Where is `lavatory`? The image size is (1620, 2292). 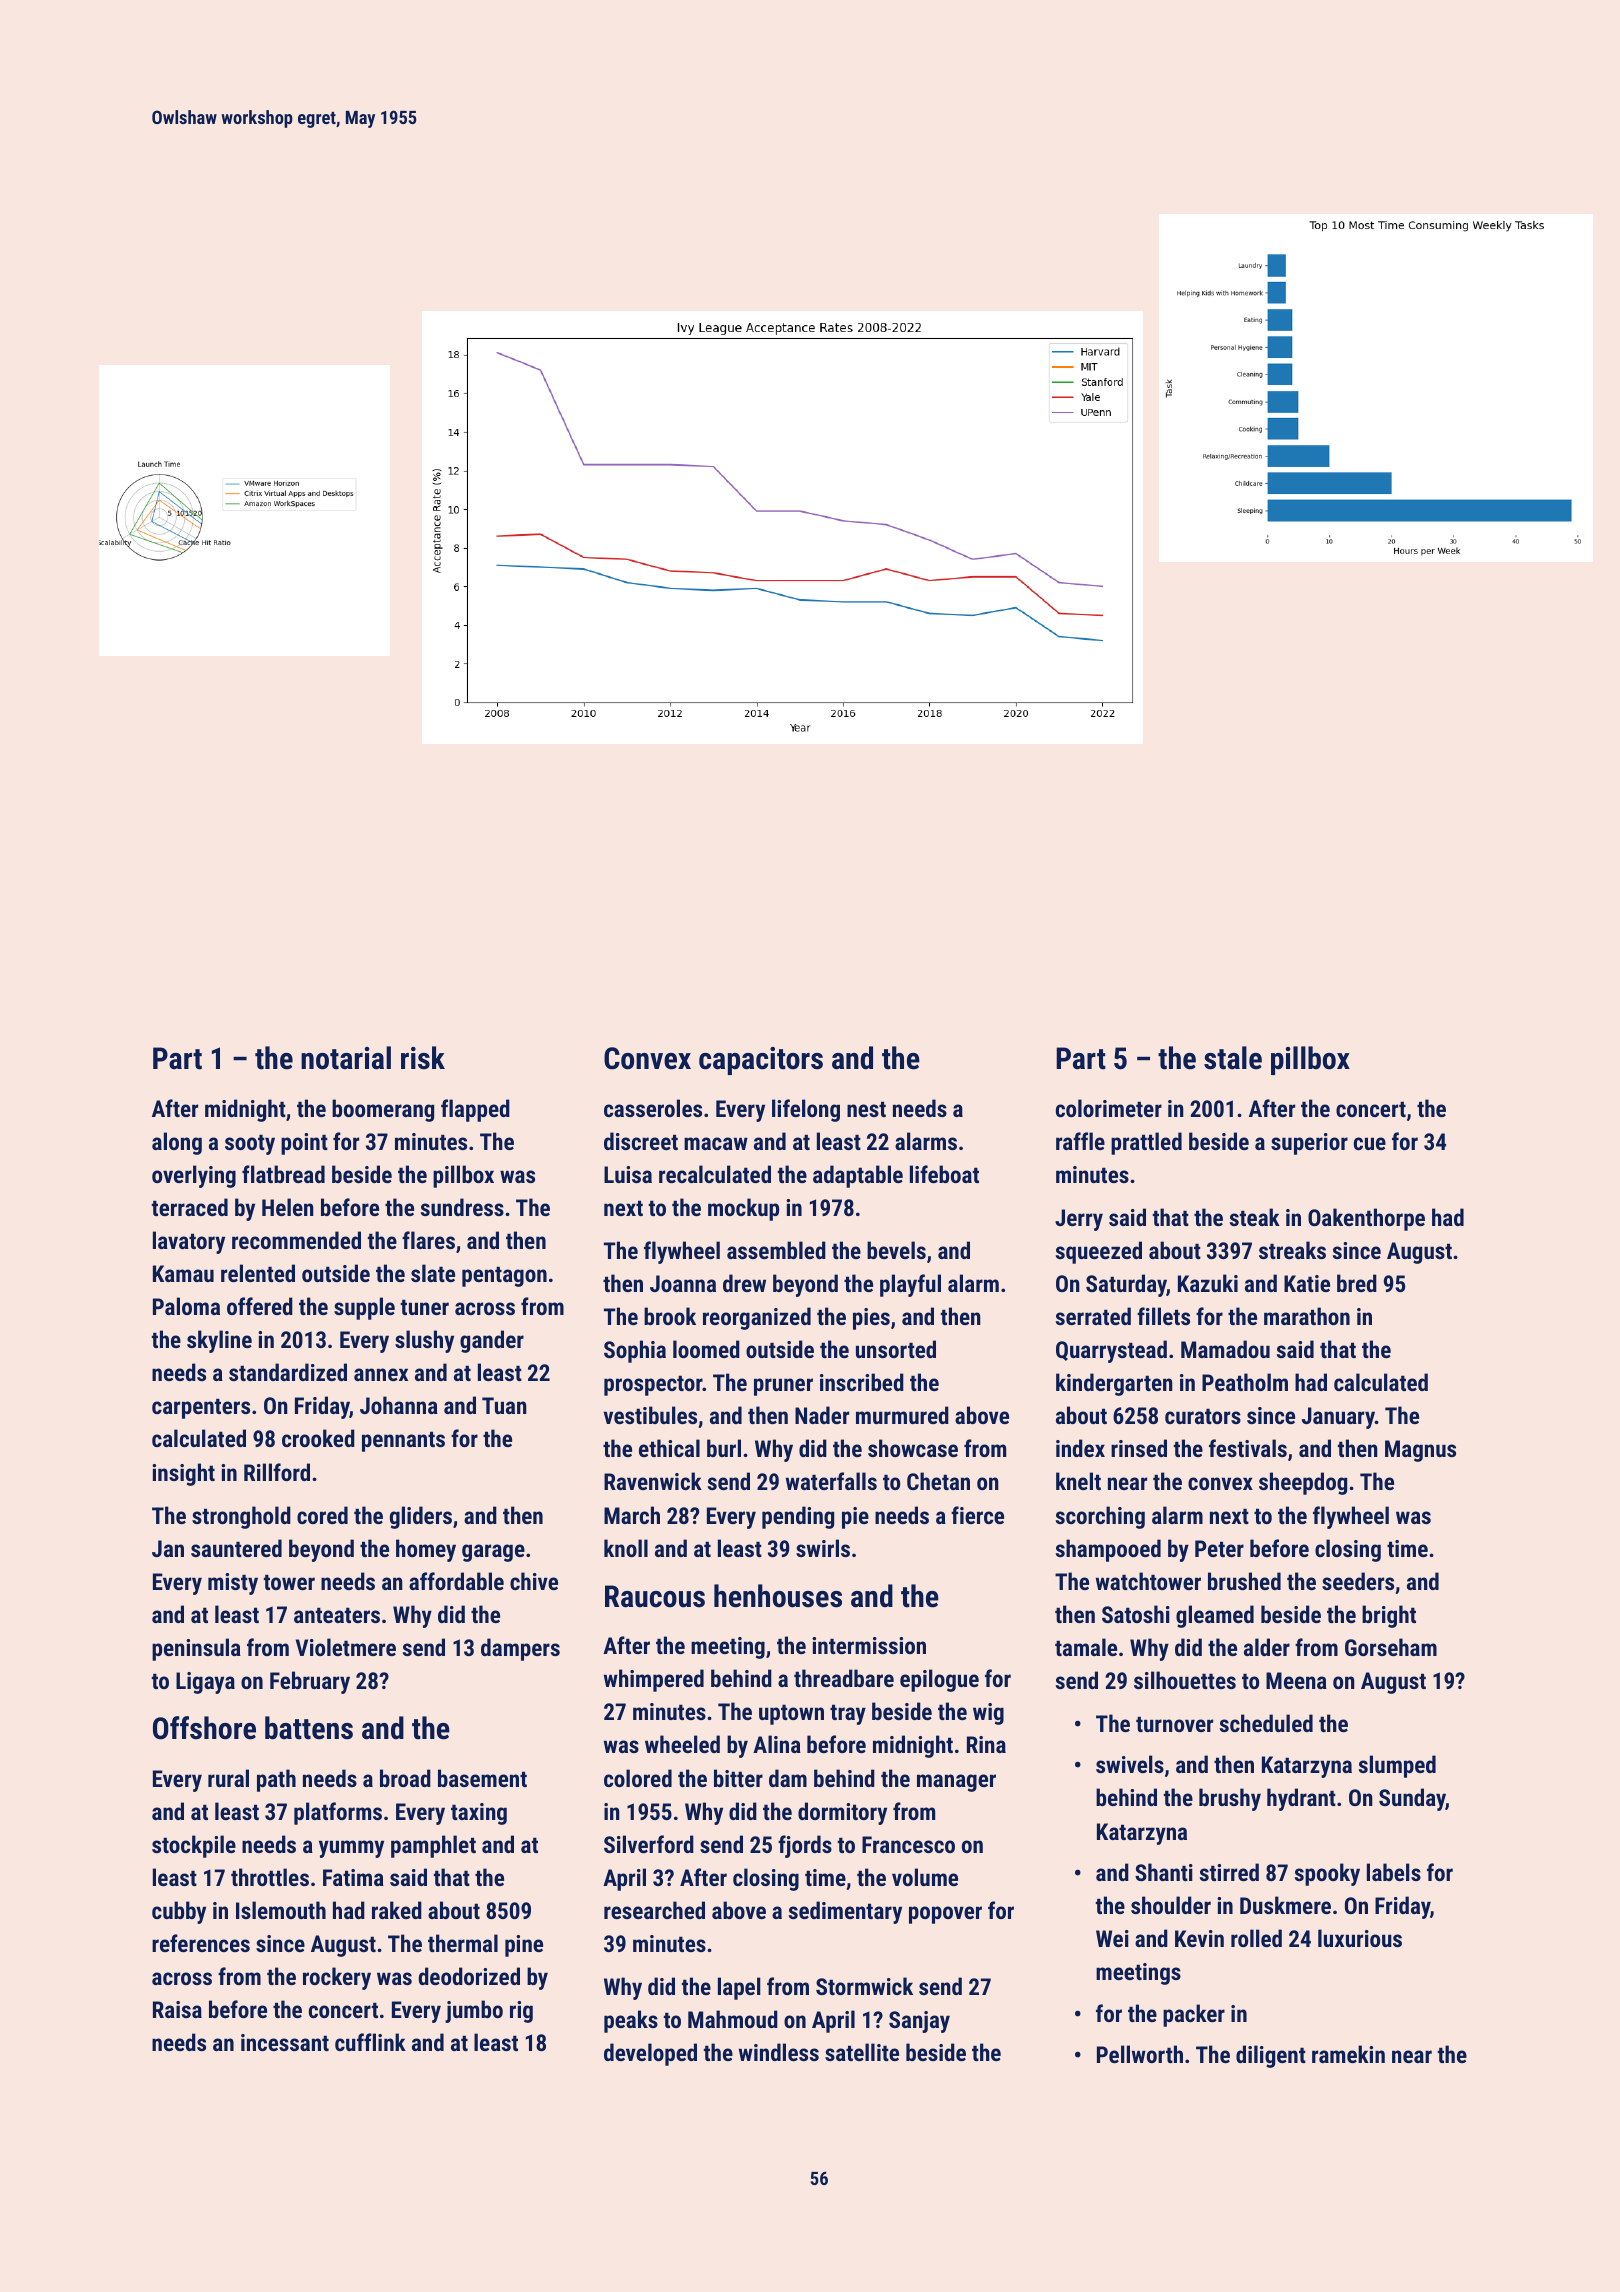 lavatory is located at coordinates (189, 1242).
